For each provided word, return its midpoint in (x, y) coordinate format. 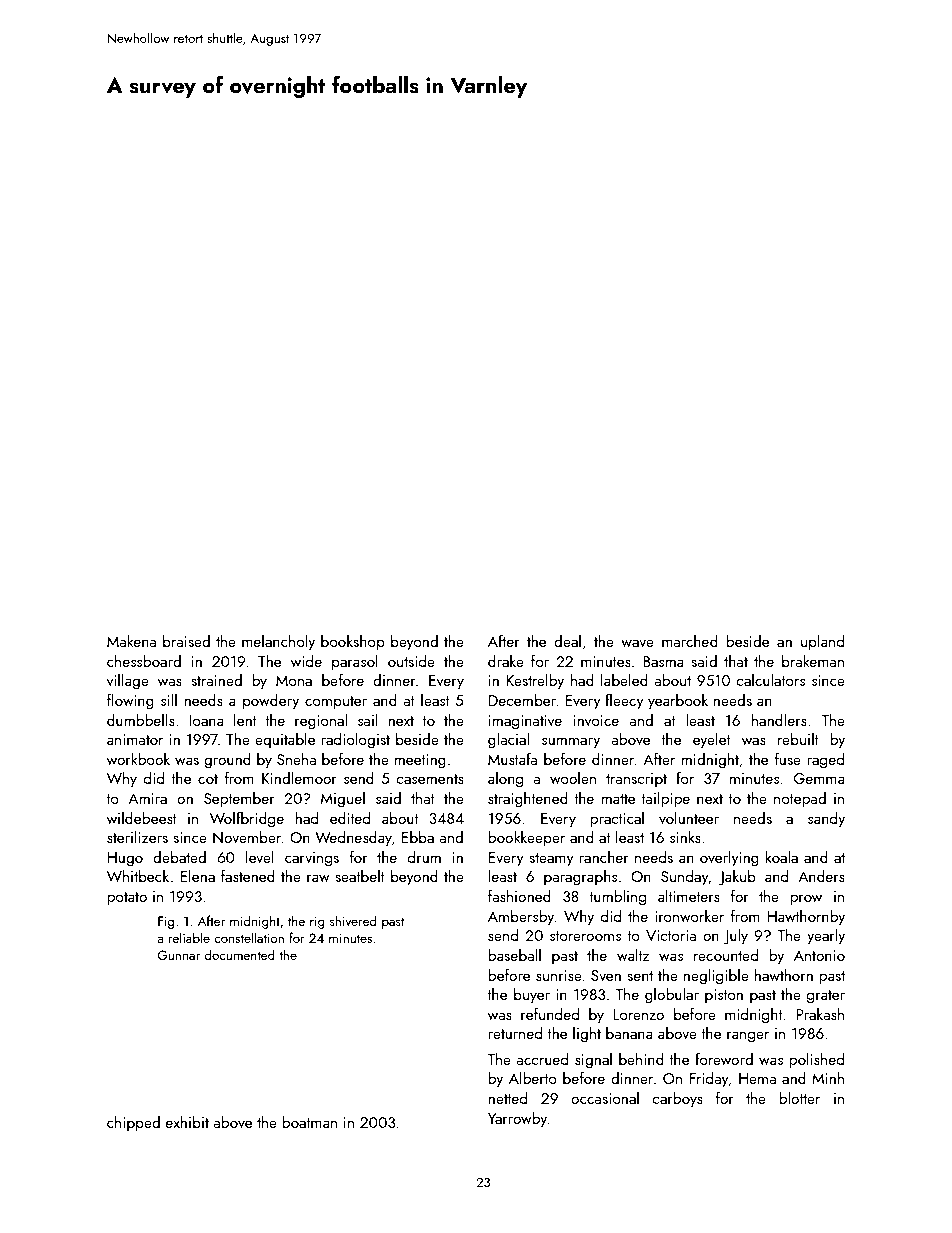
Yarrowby (517, 1120)
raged (825, 761)
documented (239, 954)
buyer (532, 996)
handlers (779, 720)
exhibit (187, 1122)
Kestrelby (535, 682)
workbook (138, 759)
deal (567, 641)
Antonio (819, 955)
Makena (131, 641)
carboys (677, 1100)
